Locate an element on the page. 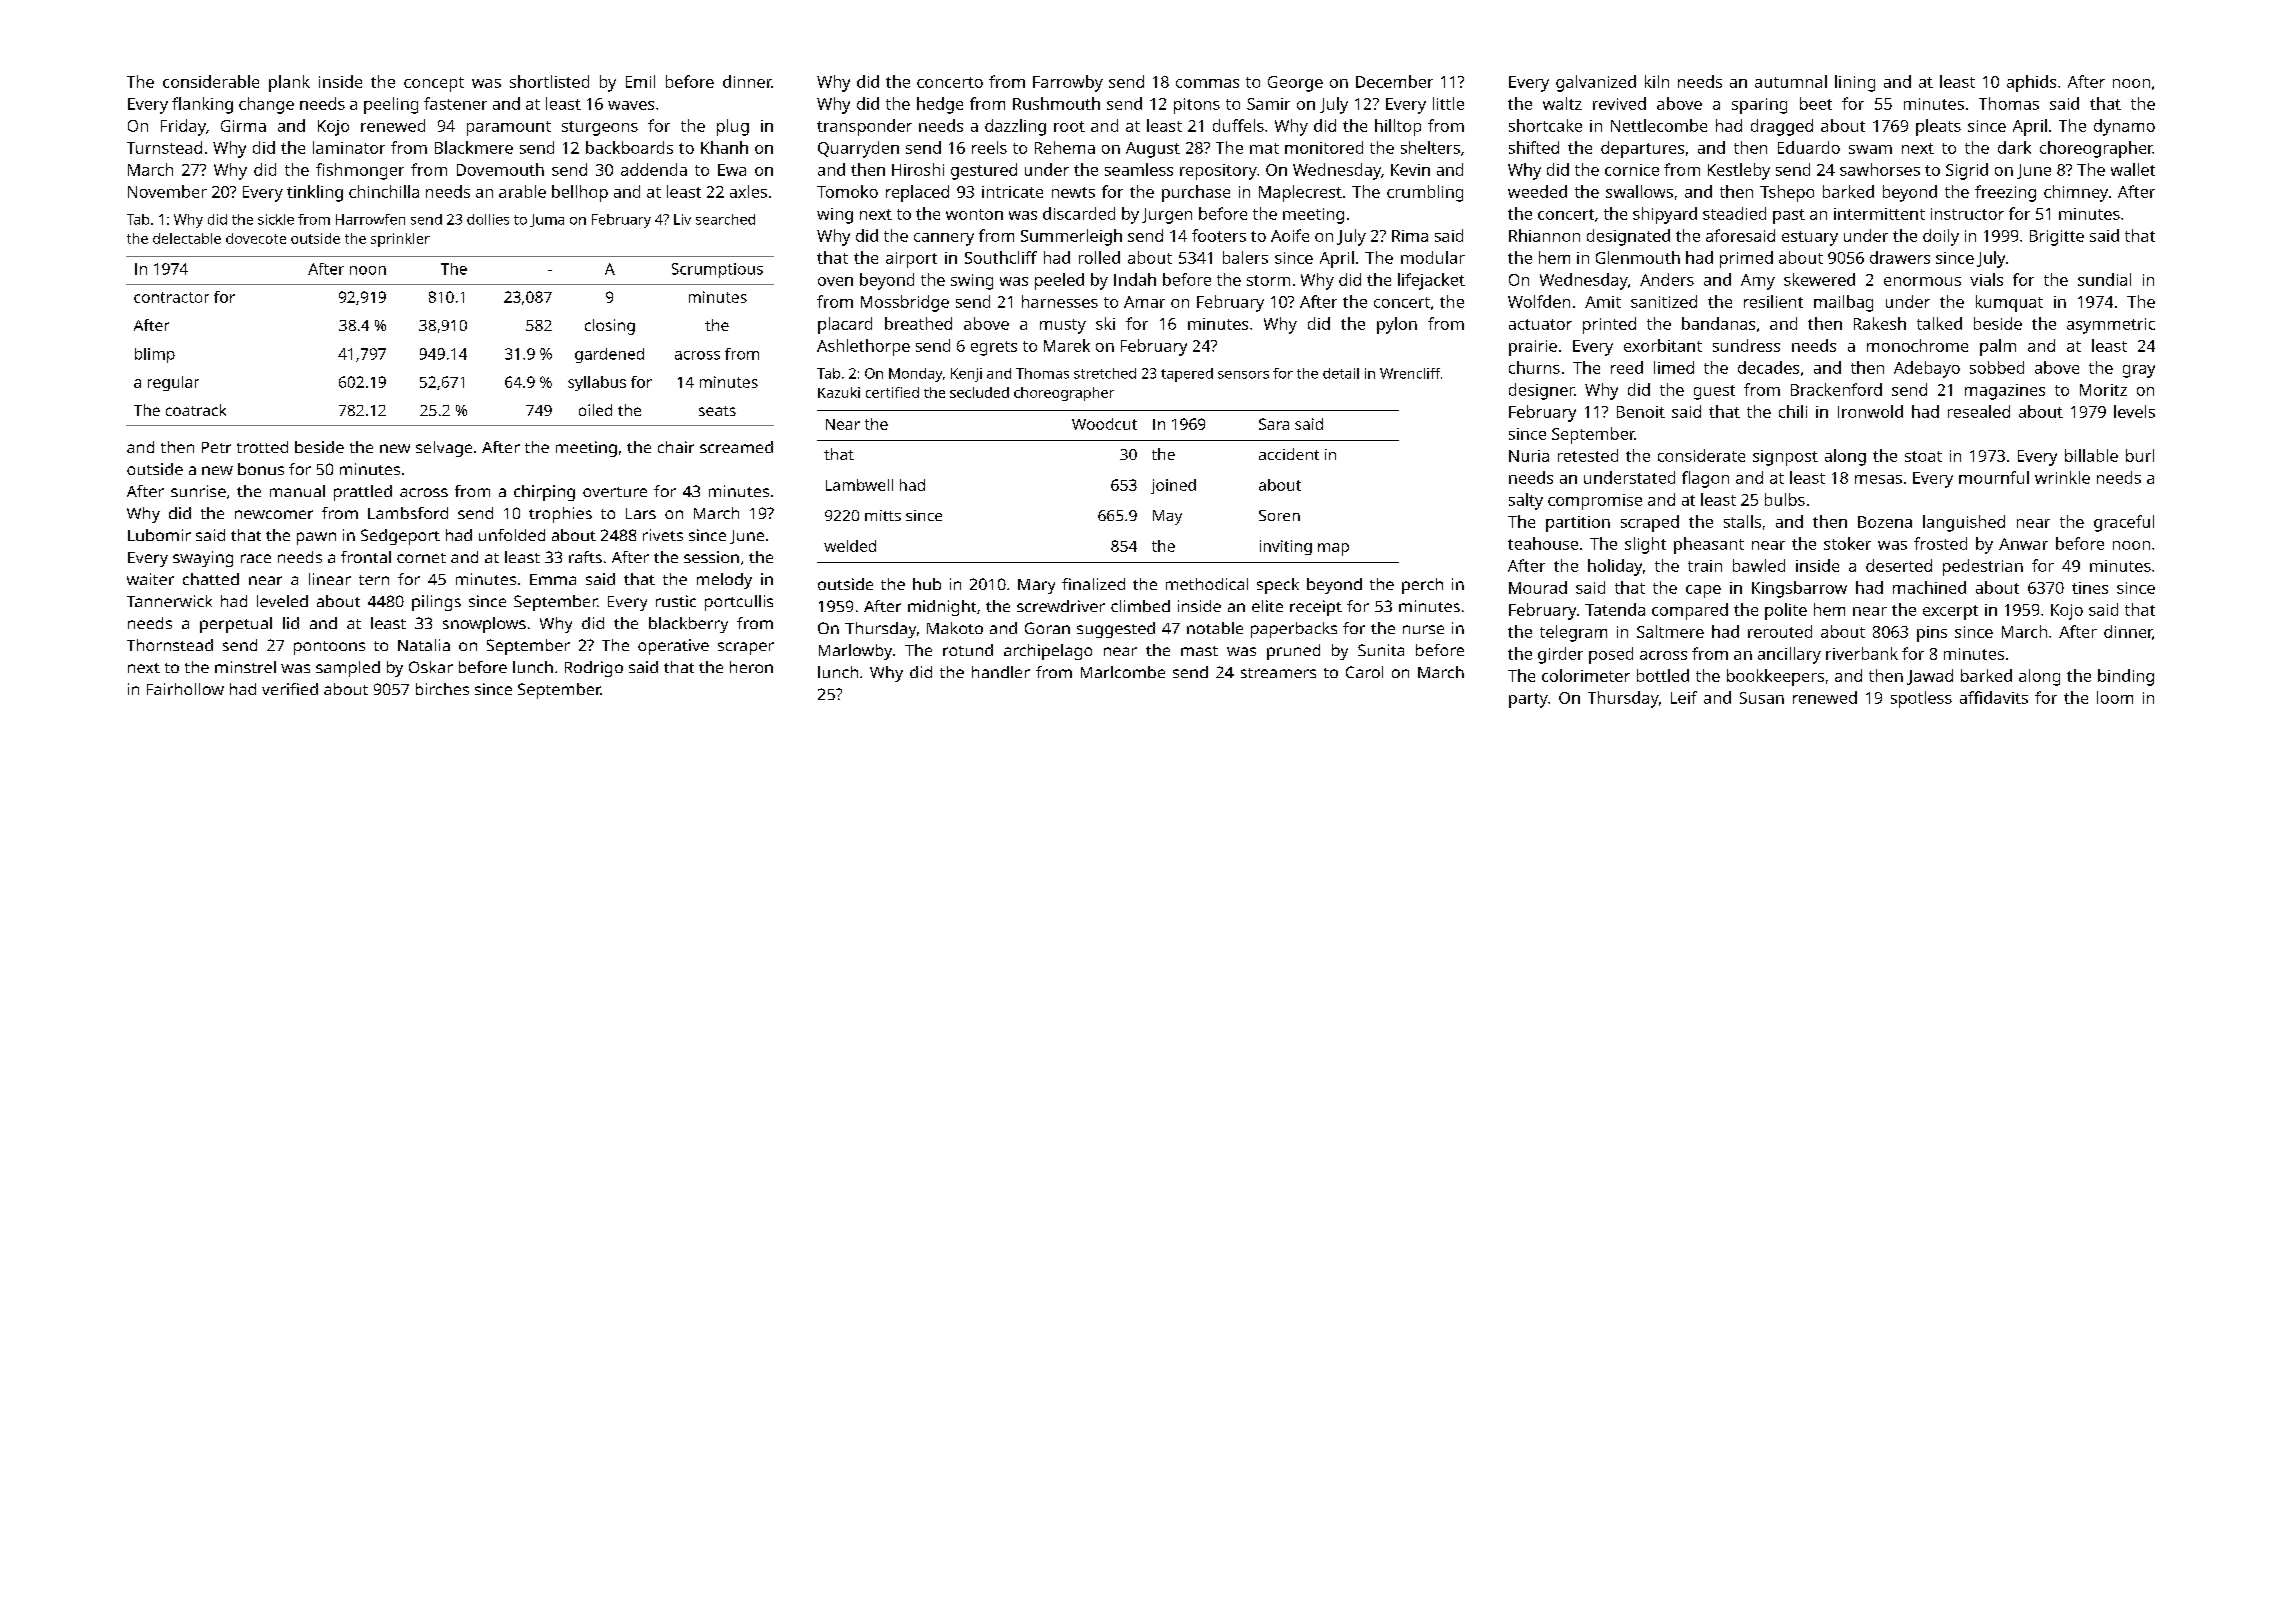  Quarryden is located at coordinates (858, 149).
